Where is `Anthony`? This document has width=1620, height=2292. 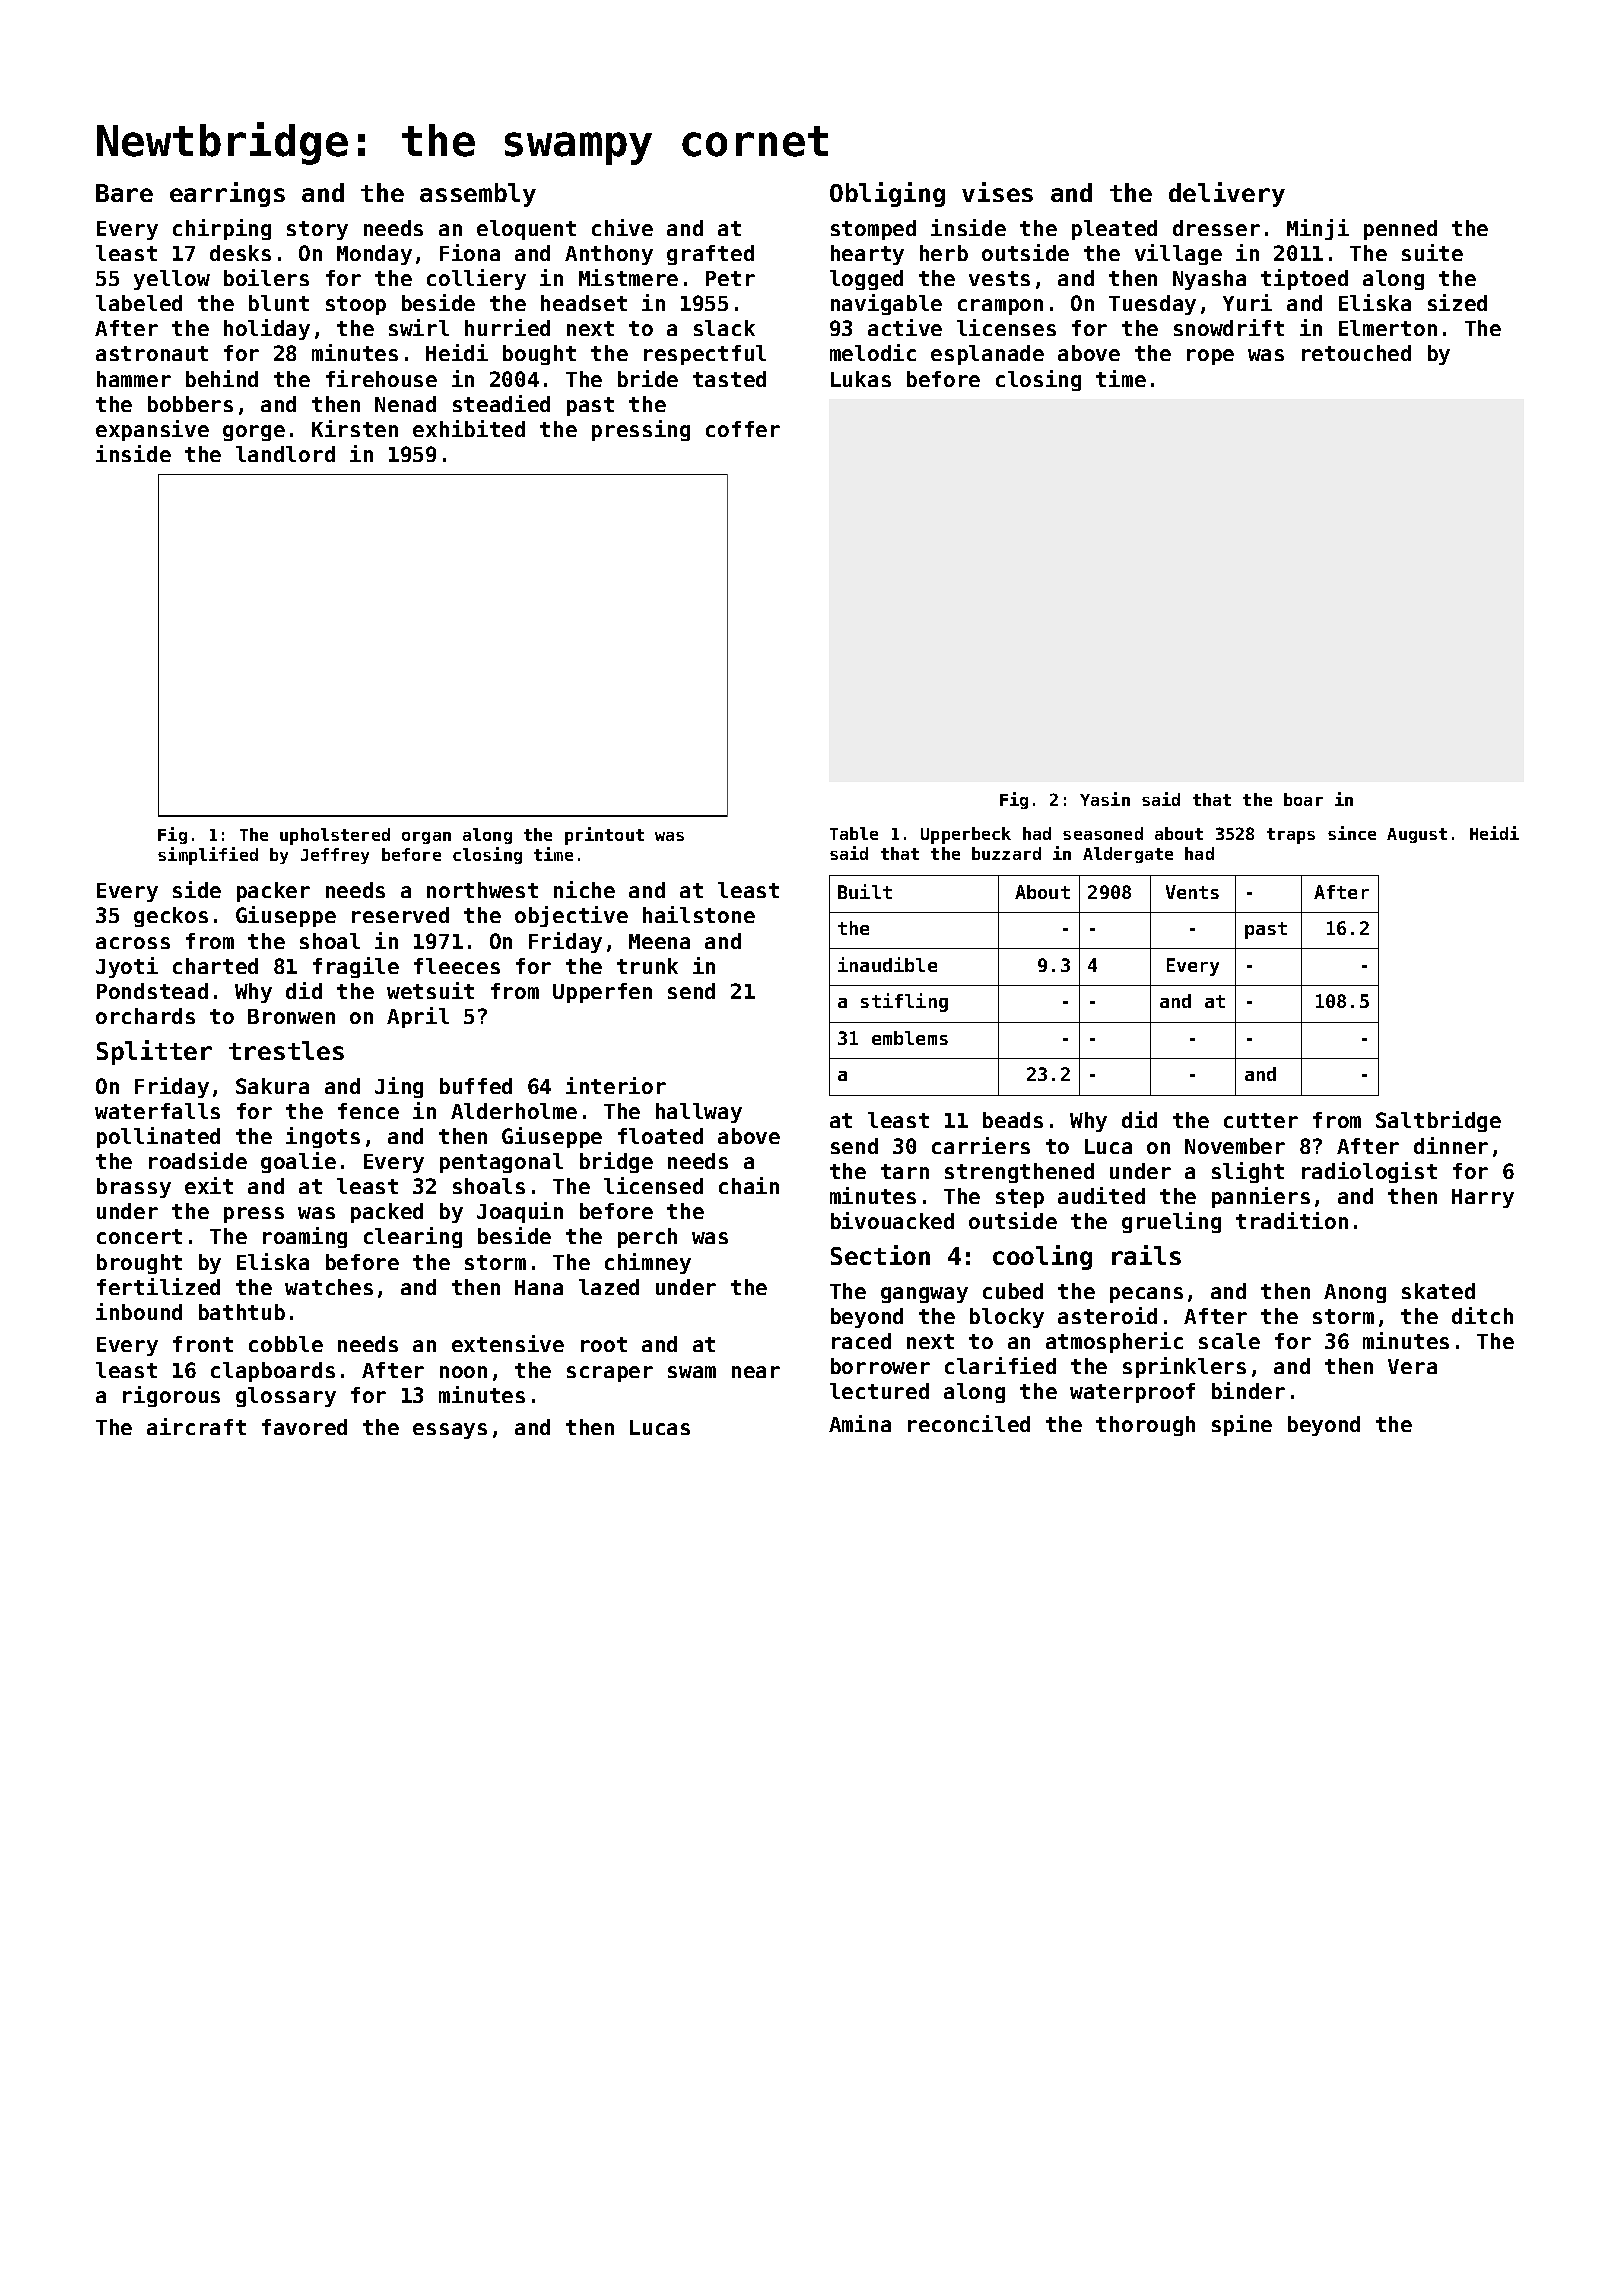 Anthony is located at coordinates (609, 255).
